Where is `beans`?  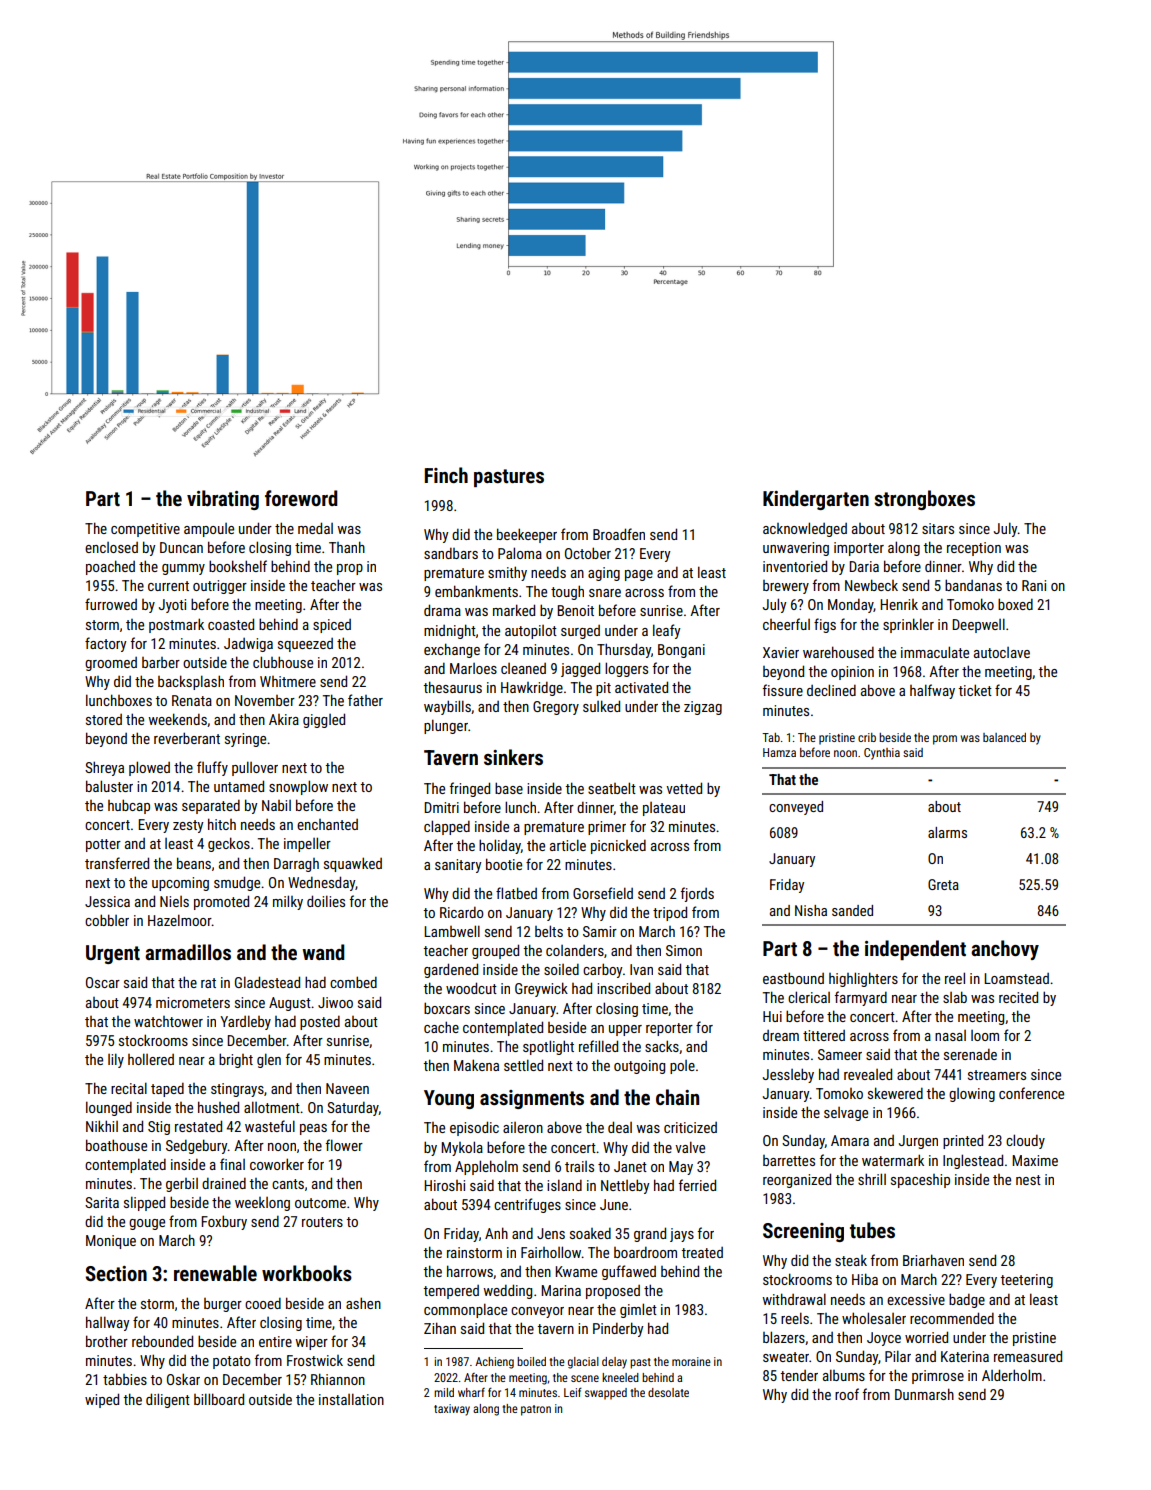
beans is located at coordinates (194, 863).
